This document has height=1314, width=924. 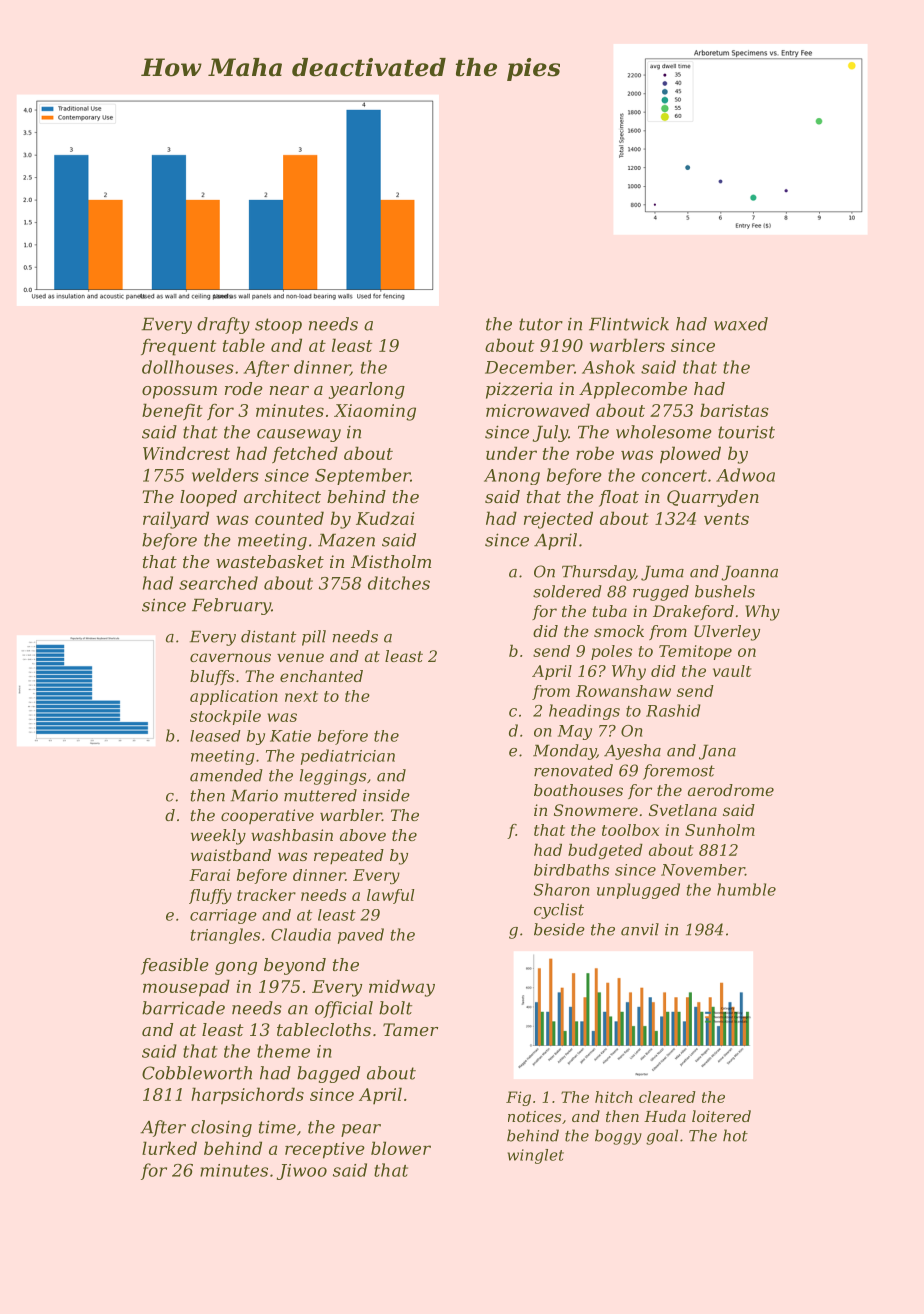 I want to click on drafty, so click(x=223, y=325).
